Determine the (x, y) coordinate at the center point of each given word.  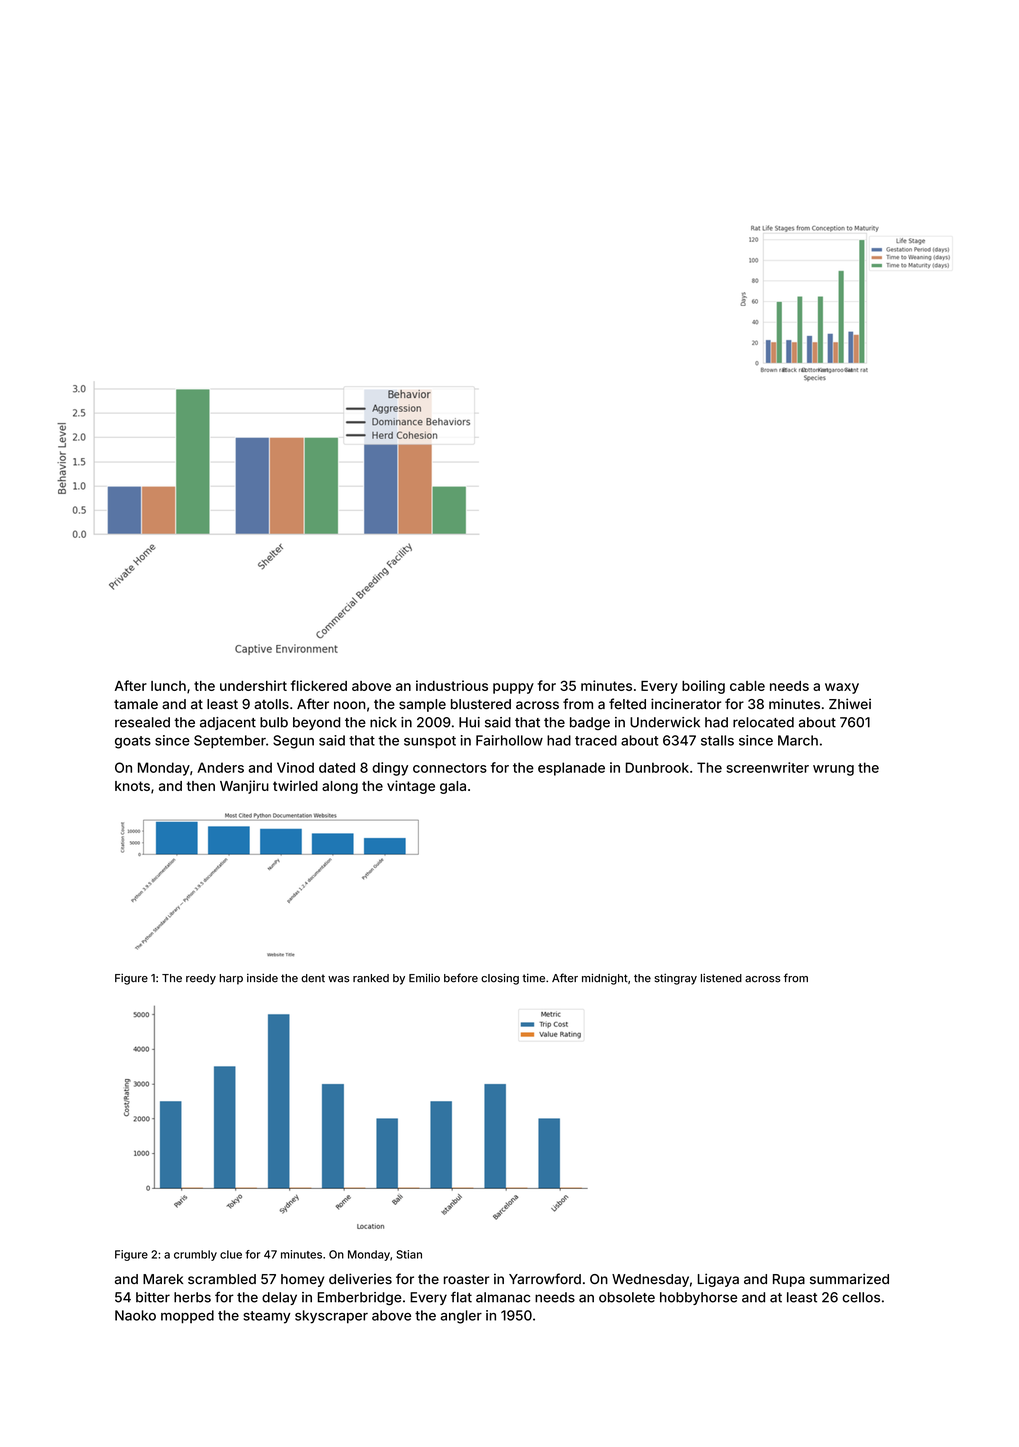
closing (500, 979)
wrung (833, 770)
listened (721, 978)
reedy (201, 979)
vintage (411, 787)
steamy (267, 1317)
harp (231, 979)
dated (337, 767)
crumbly (195, 1255)
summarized (849, 1279)
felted (627, 704)
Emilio (424, 978)
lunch (168, 686)
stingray (675, 979)
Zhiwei (850, 704)
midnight (605, 979)
